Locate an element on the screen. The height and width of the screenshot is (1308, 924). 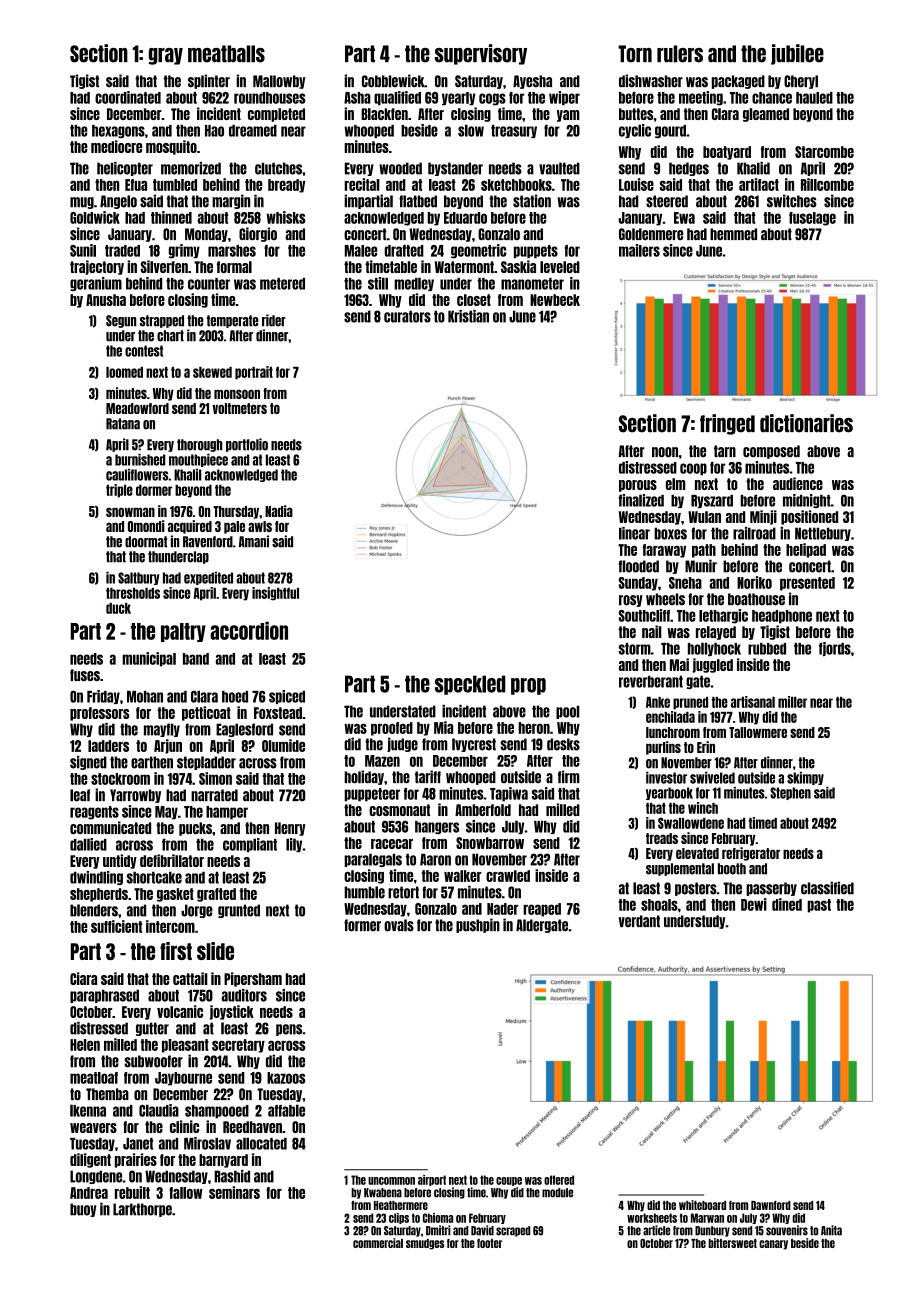
Stephen is located at coordinates (790, 793).
